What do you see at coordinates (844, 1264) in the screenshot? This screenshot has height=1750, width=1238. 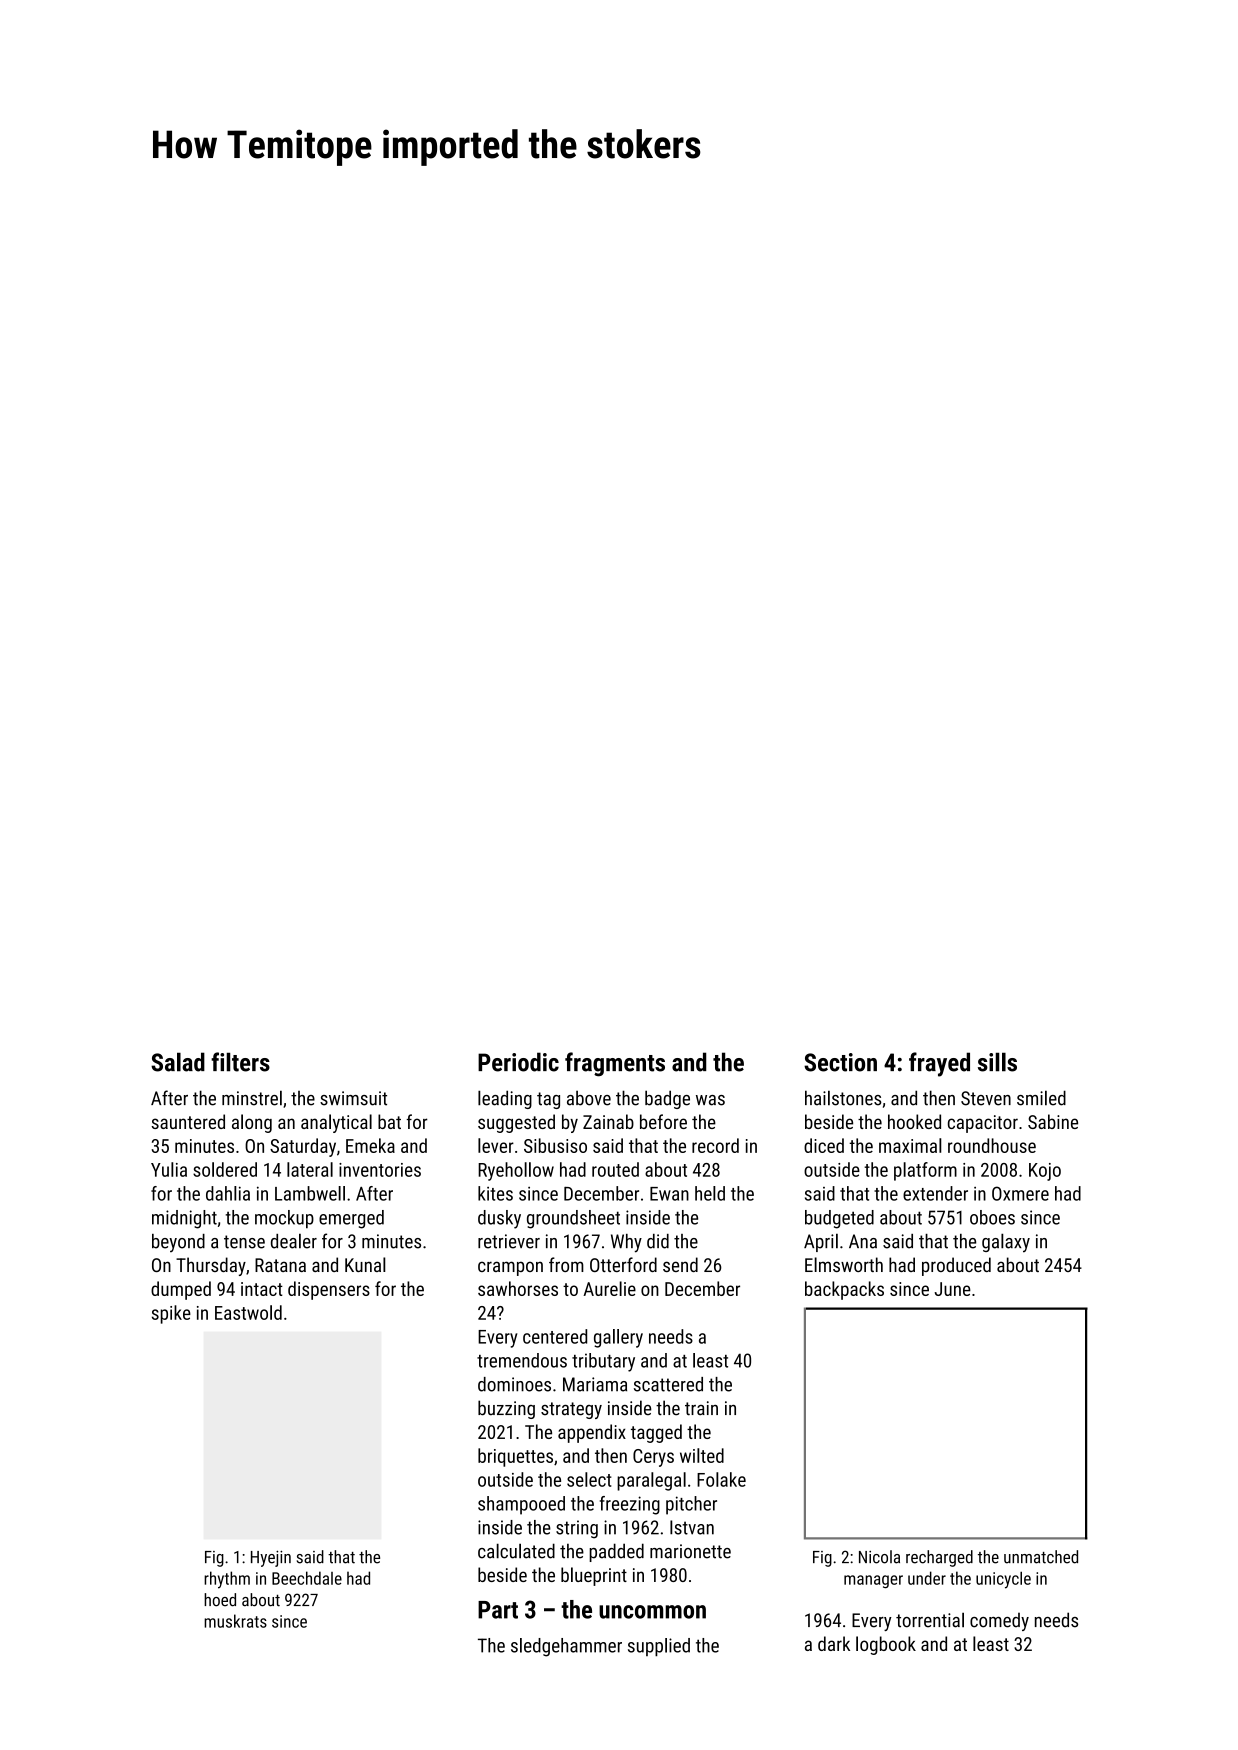 I see `Elmsworth` at bounding box center [844, 1264].
